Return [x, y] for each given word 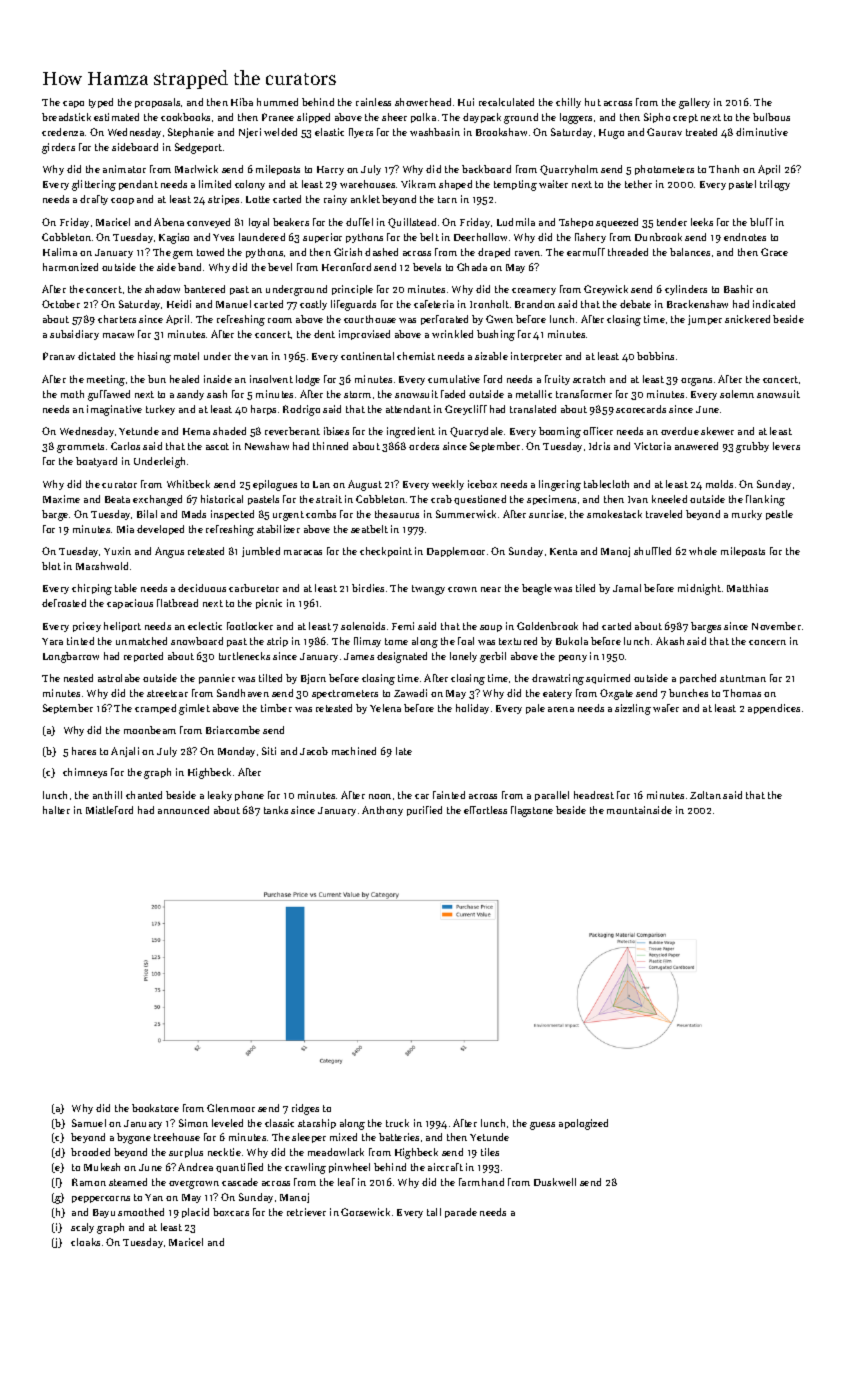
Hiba [242, 102]
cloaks [85, 1242]
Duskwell [555, 1182]
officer [598, 431]
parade [461, 1213]
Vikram [418, 184]
